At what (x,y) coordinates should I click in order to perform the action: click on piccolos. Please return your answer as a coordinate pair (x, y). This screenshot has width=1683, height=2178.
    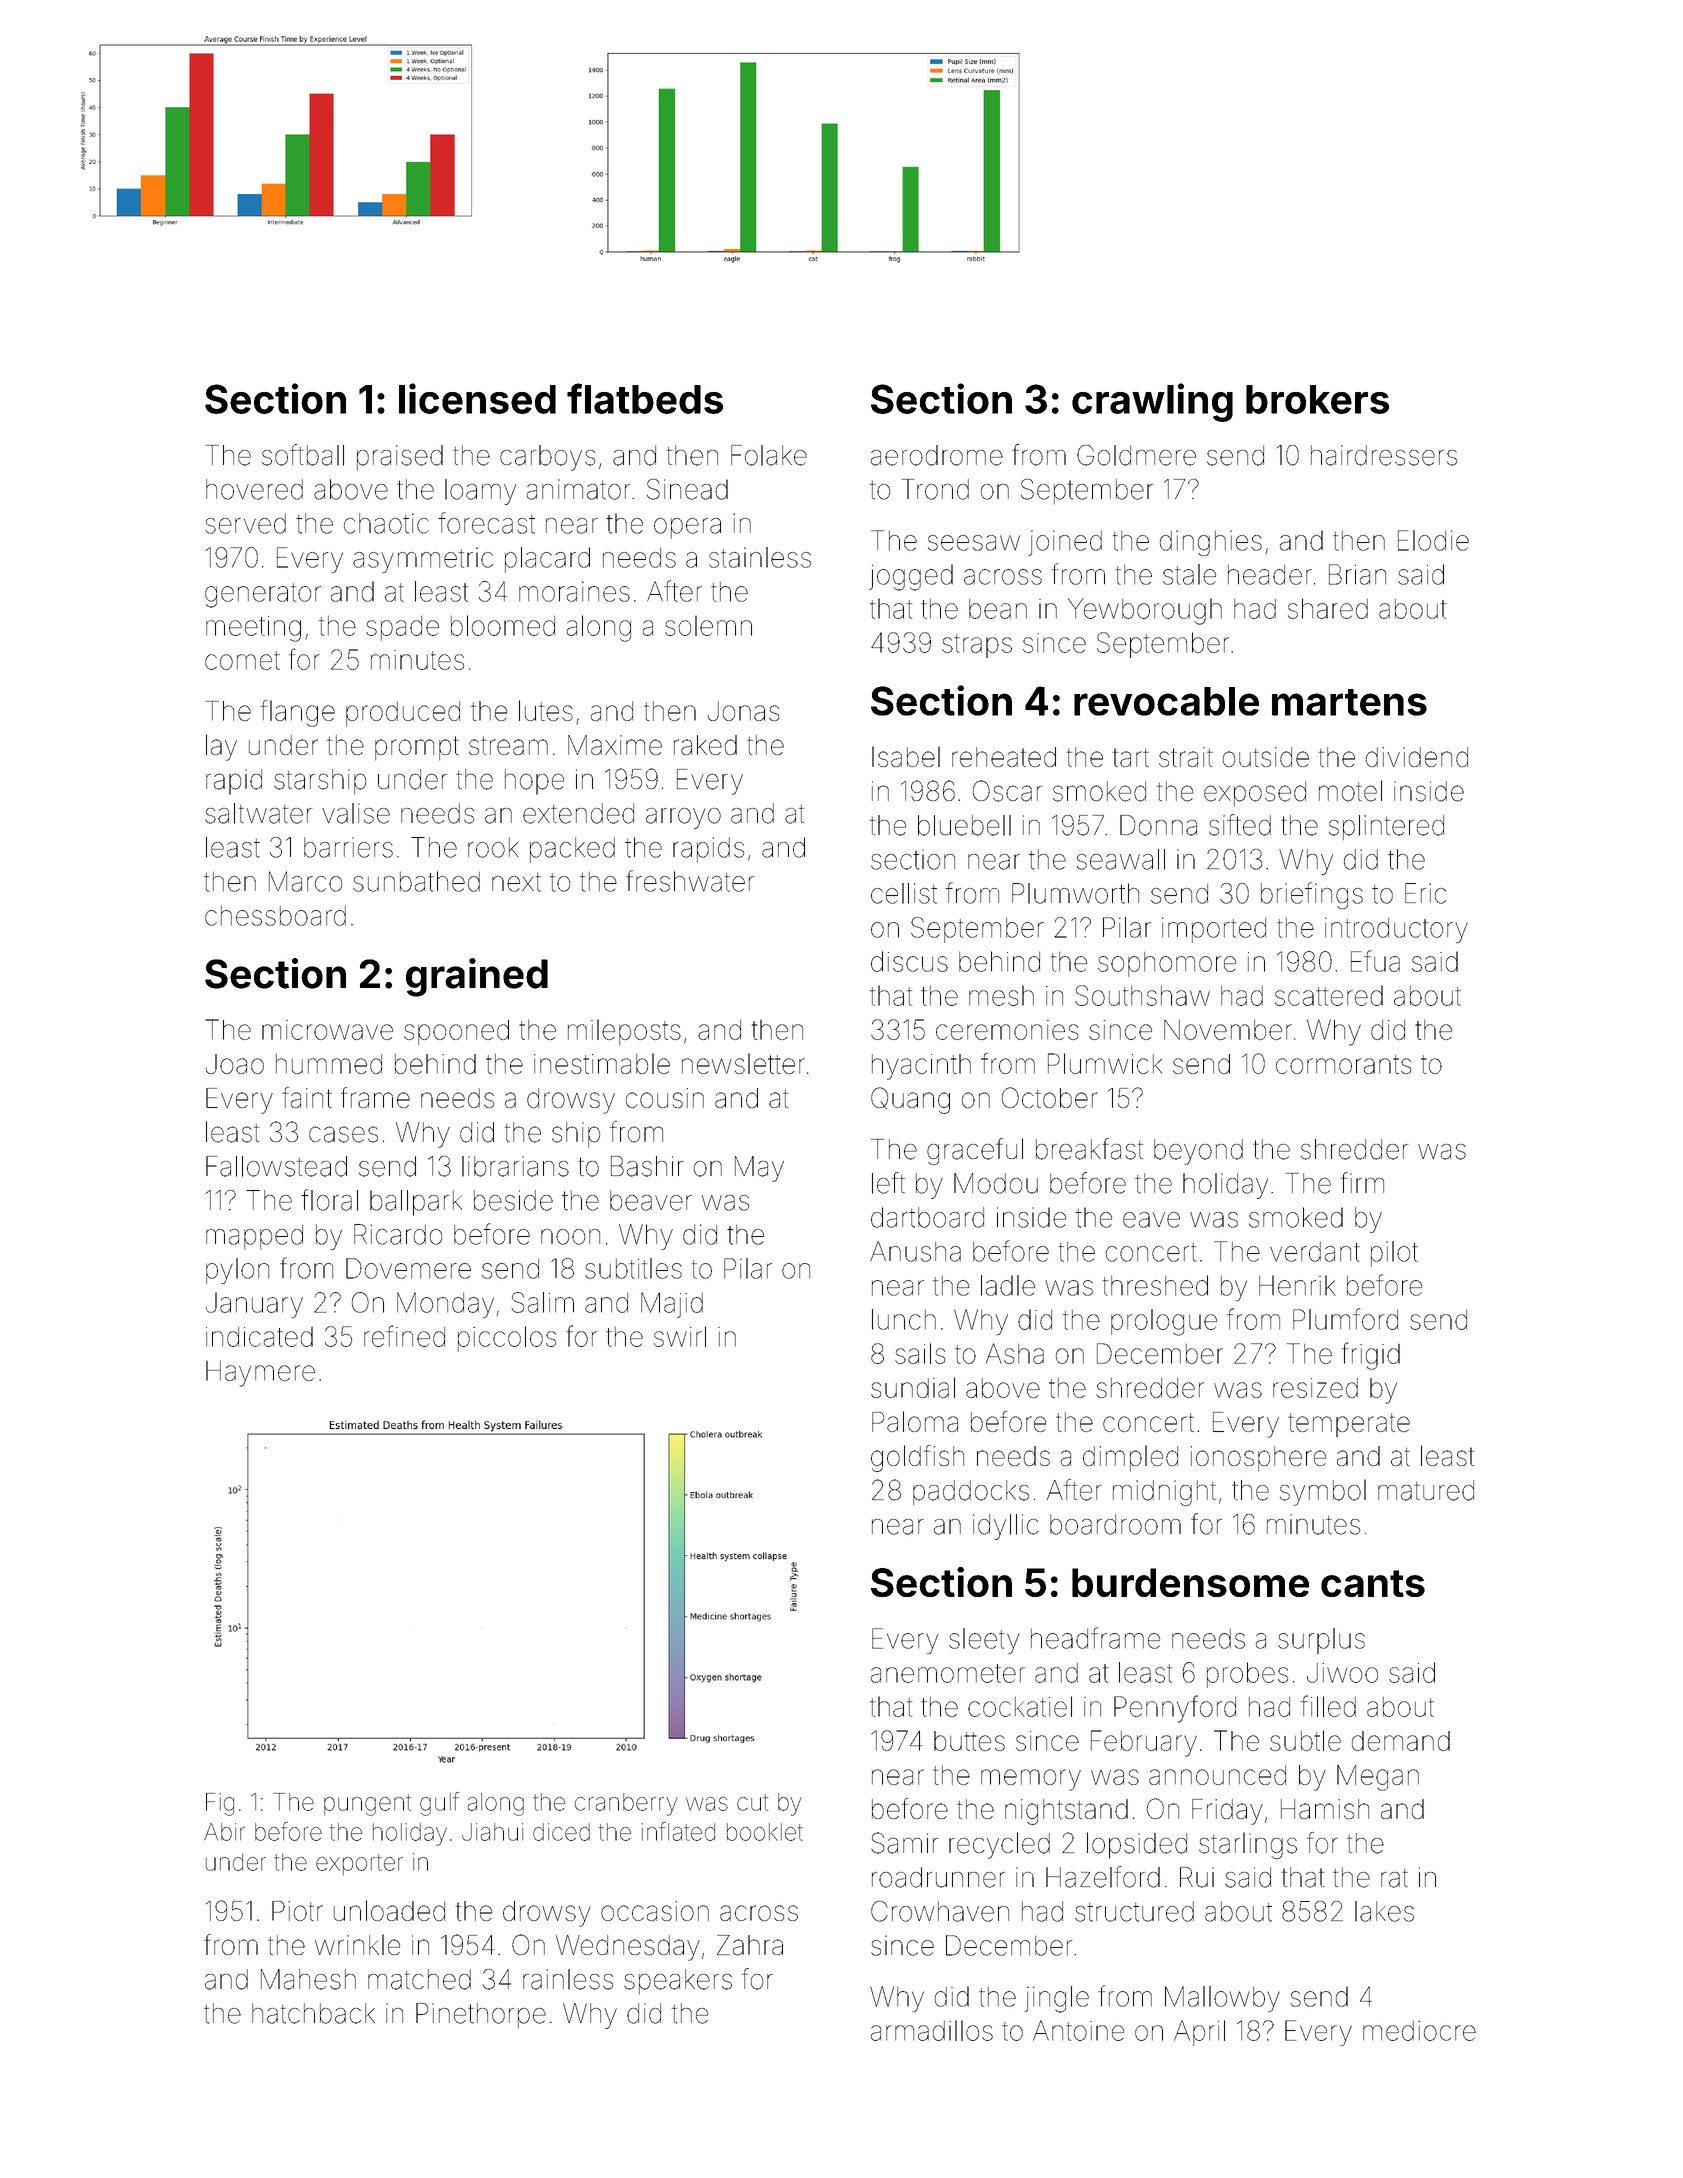
    Looking at the image, I should click on (507, 1339).
